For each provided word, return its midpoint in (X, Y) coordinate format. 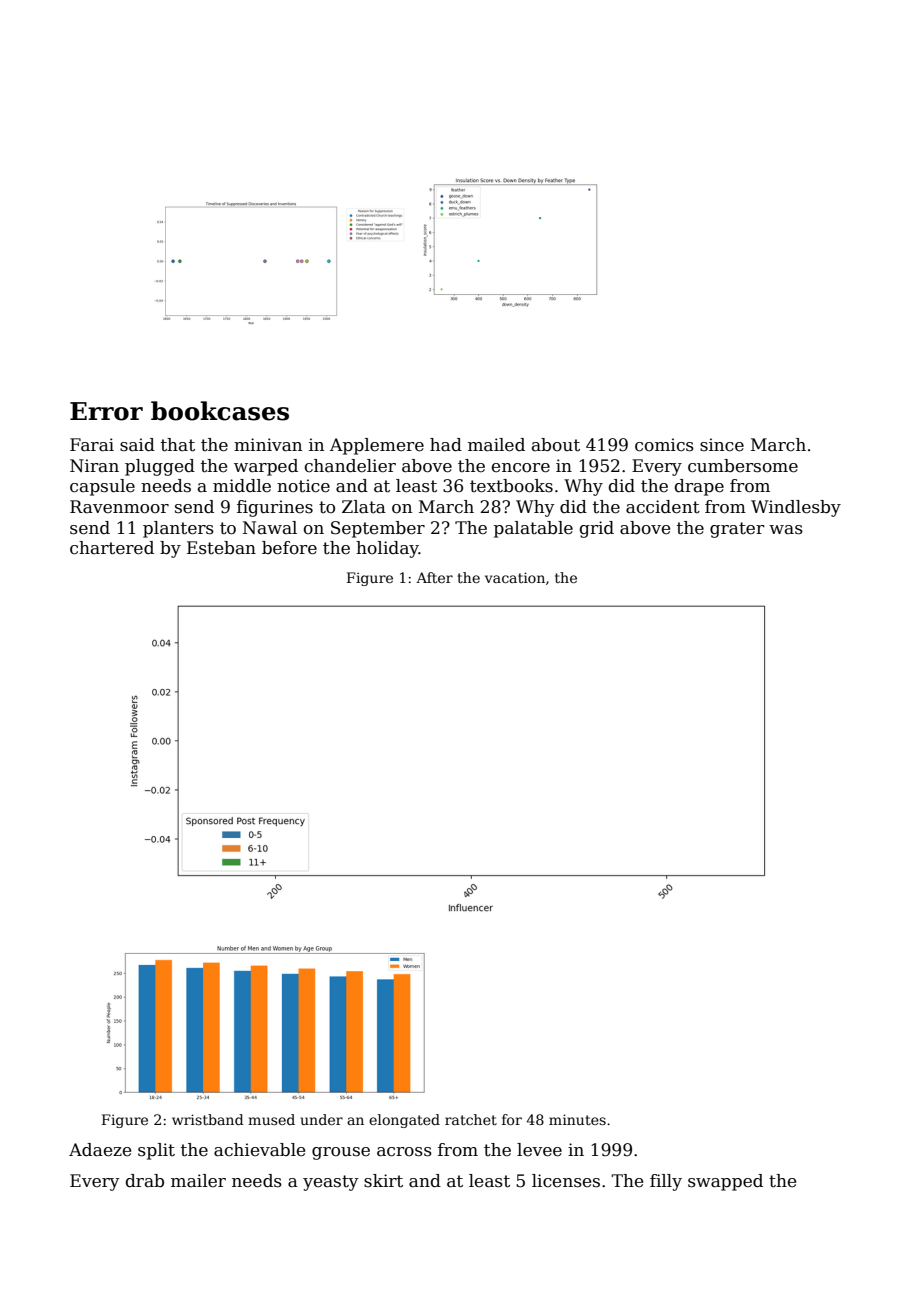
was (786, 530)
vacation (515, 577)
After (434, 577)
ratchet (471, 1119)
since (722, 445)
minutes (577, 1119)
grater (737, 530)
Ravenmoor (119, 507)
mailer (198, 1181)
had (446, 445)
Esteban (221, 548)
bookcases (220, 411)
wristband (208, 1119)
